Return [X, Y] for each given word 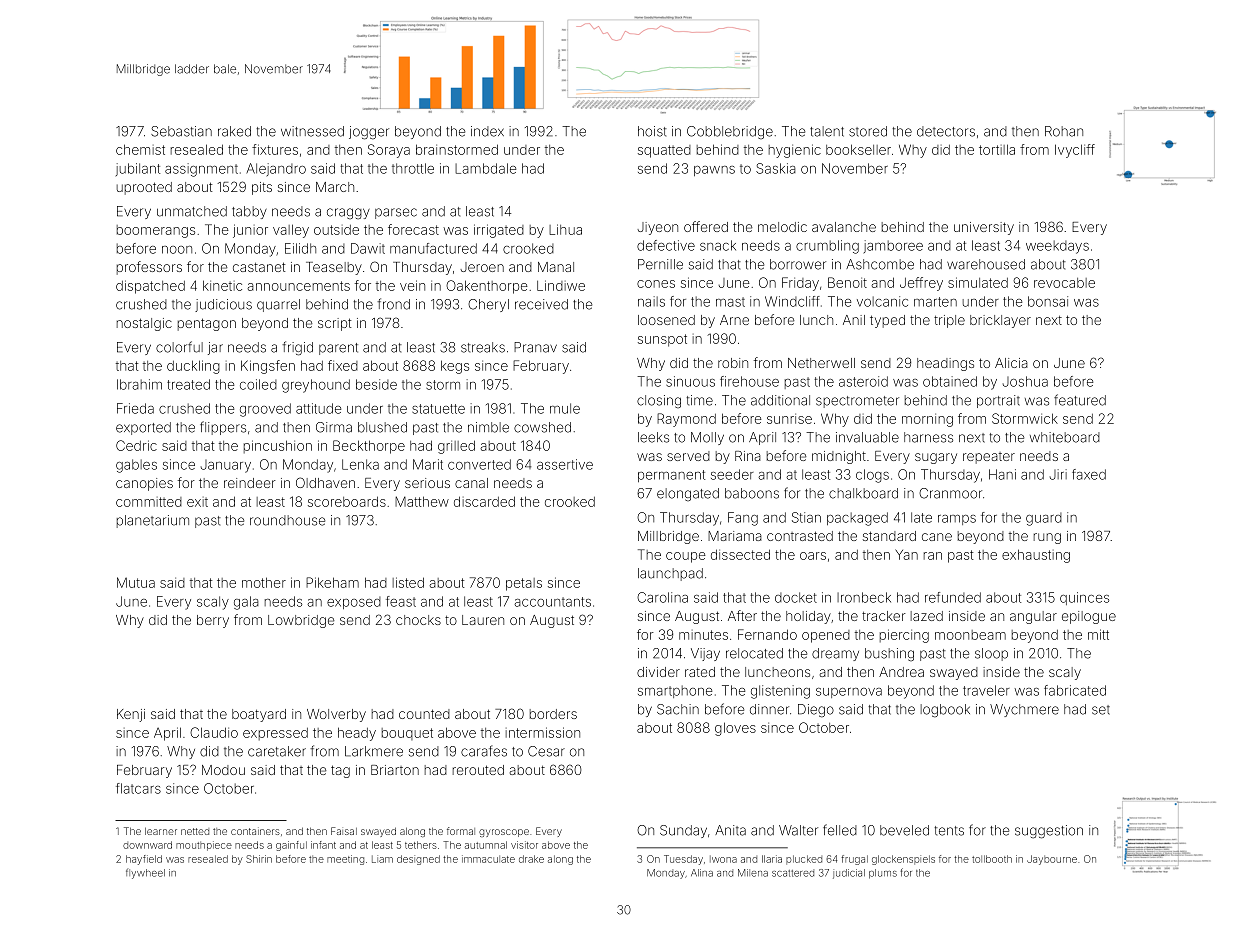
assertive [565, 464]
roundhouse [287, 520]
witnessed [312, 131]
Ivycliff [1075, 151]
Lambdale [485, 168]
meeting [345, 860]
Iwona [723, 859]
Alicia [1011, 363]
